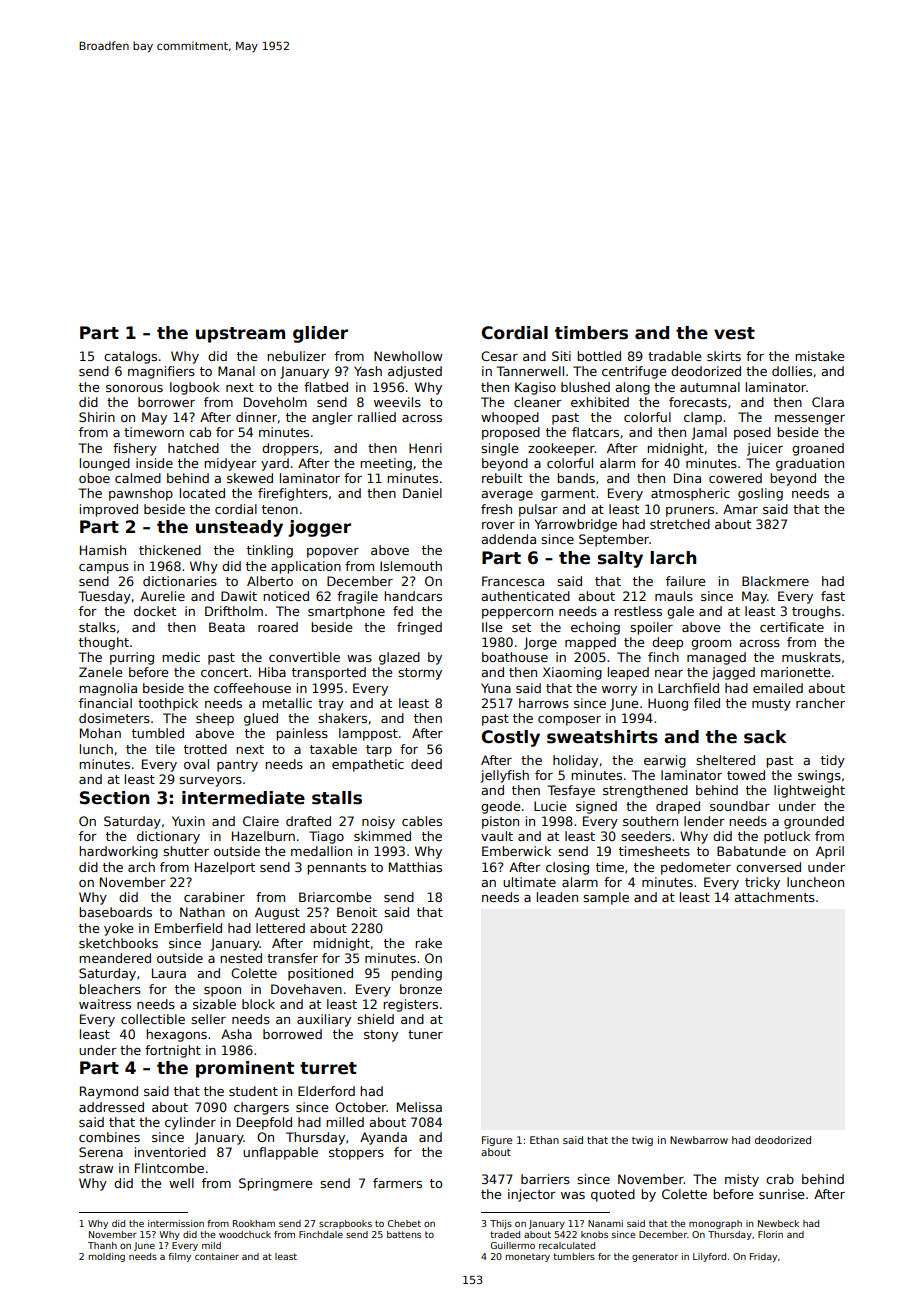 The width and height of the page is (924, 1308). Describe the element at coordinates (591, 333) in the page. I see `timbers` at that location.
